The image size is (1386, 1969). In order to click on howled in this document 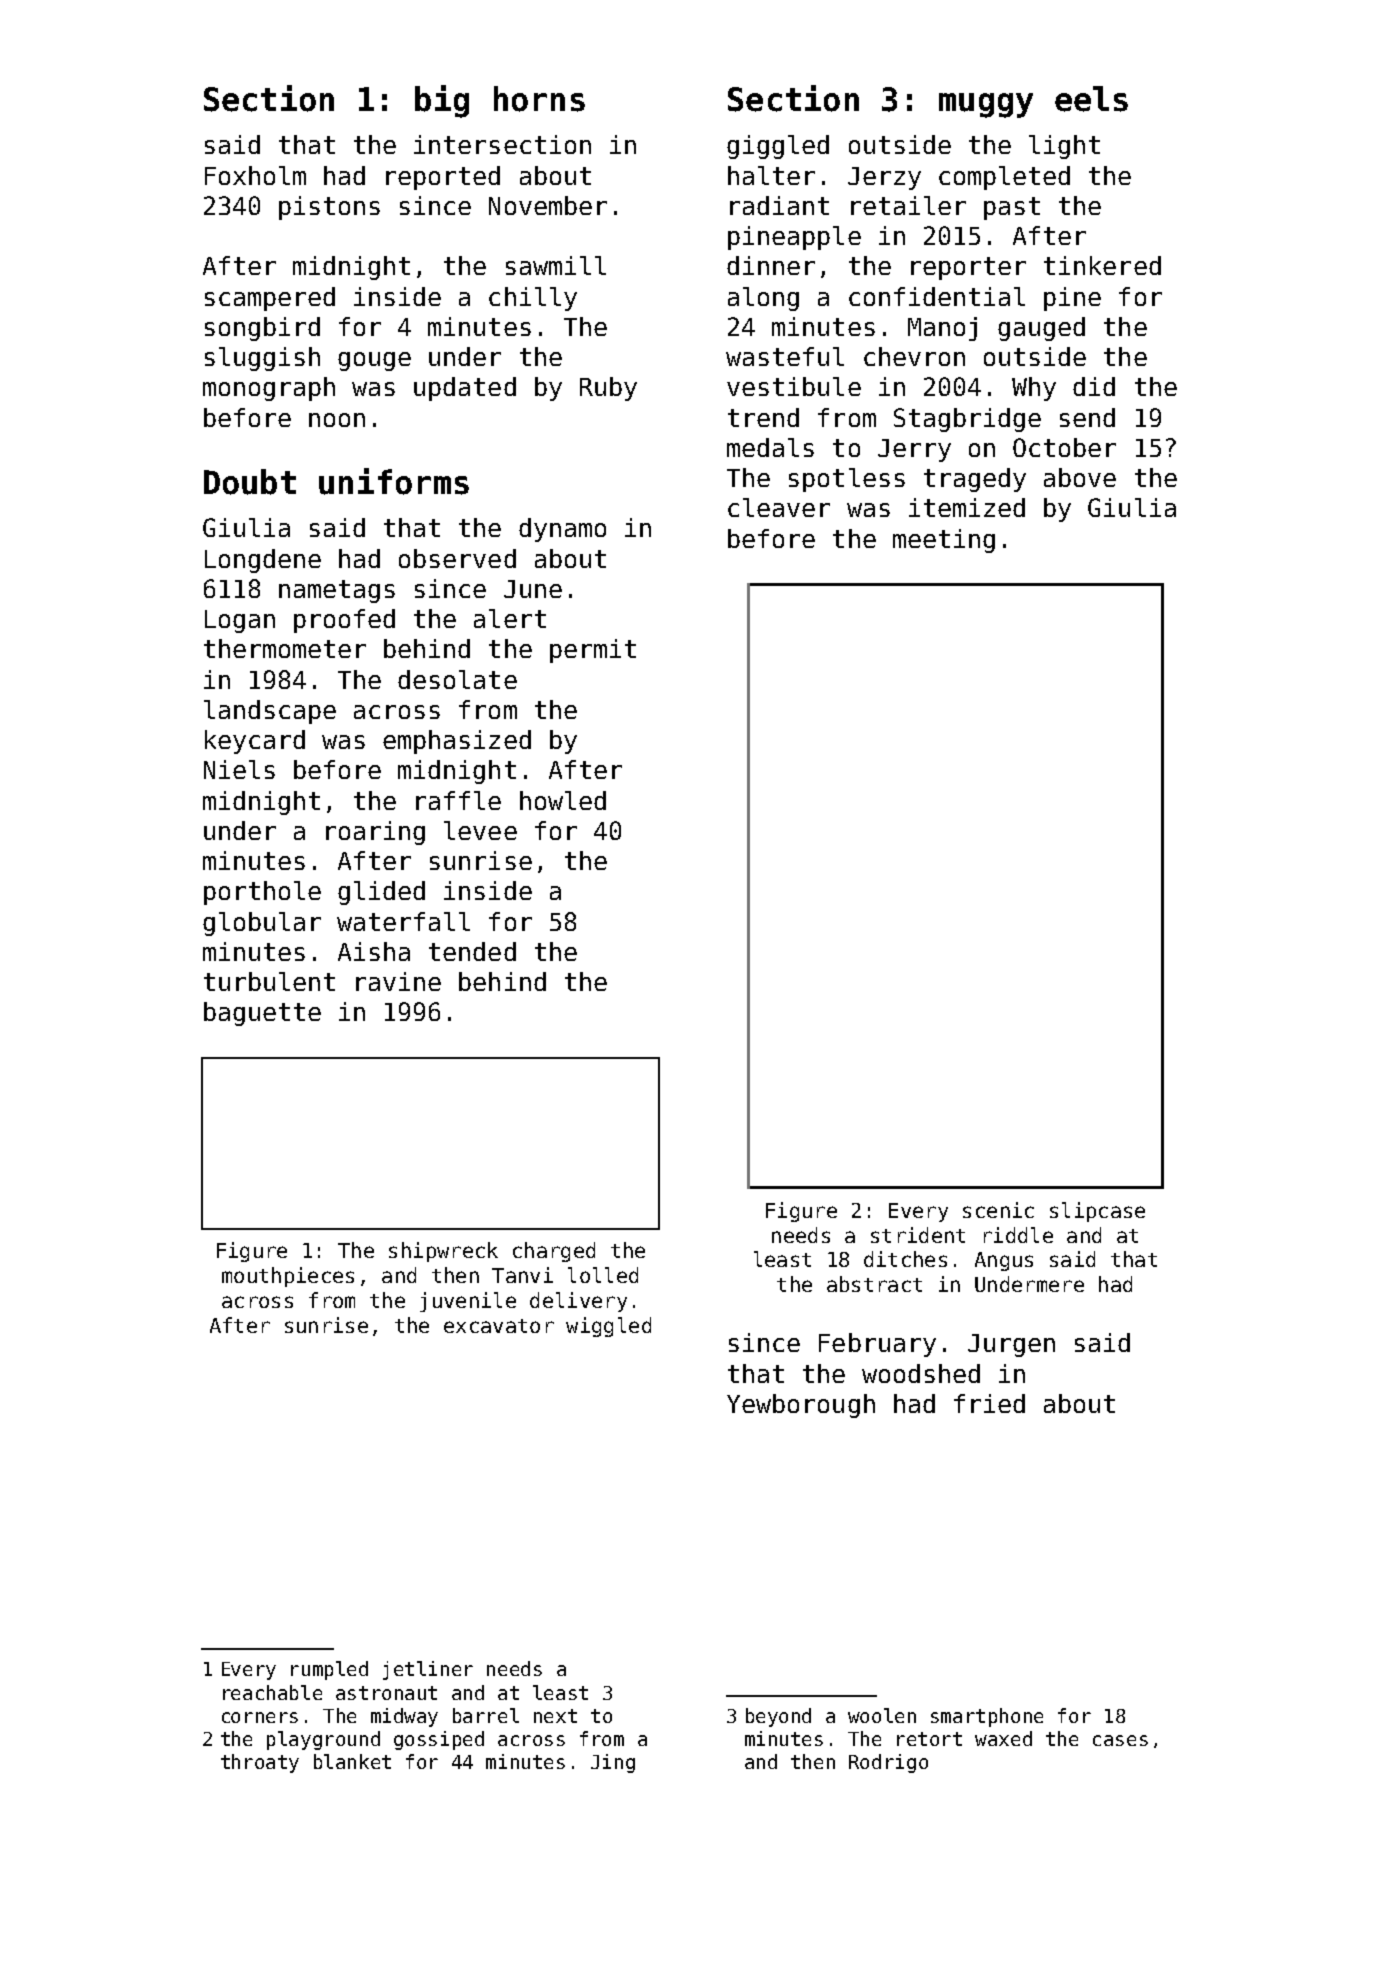, I will do `click(563, 800)`.
